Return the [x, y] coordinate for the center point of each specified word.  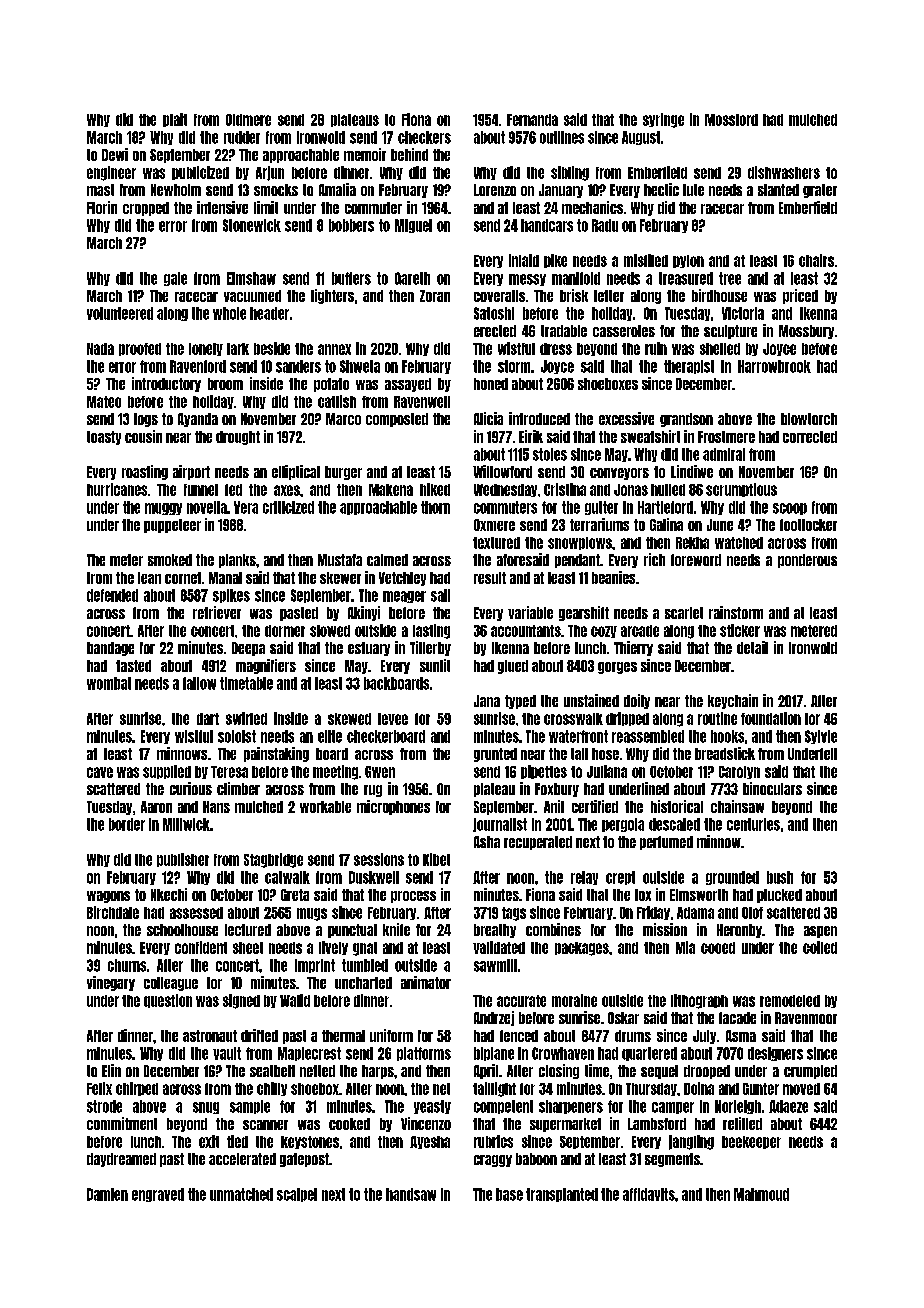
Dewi [115, 154]
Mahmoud [761, 1194]
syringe [663, 120]
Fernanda [532, 120]
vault [227, 1053]
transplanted [562, 1195]
